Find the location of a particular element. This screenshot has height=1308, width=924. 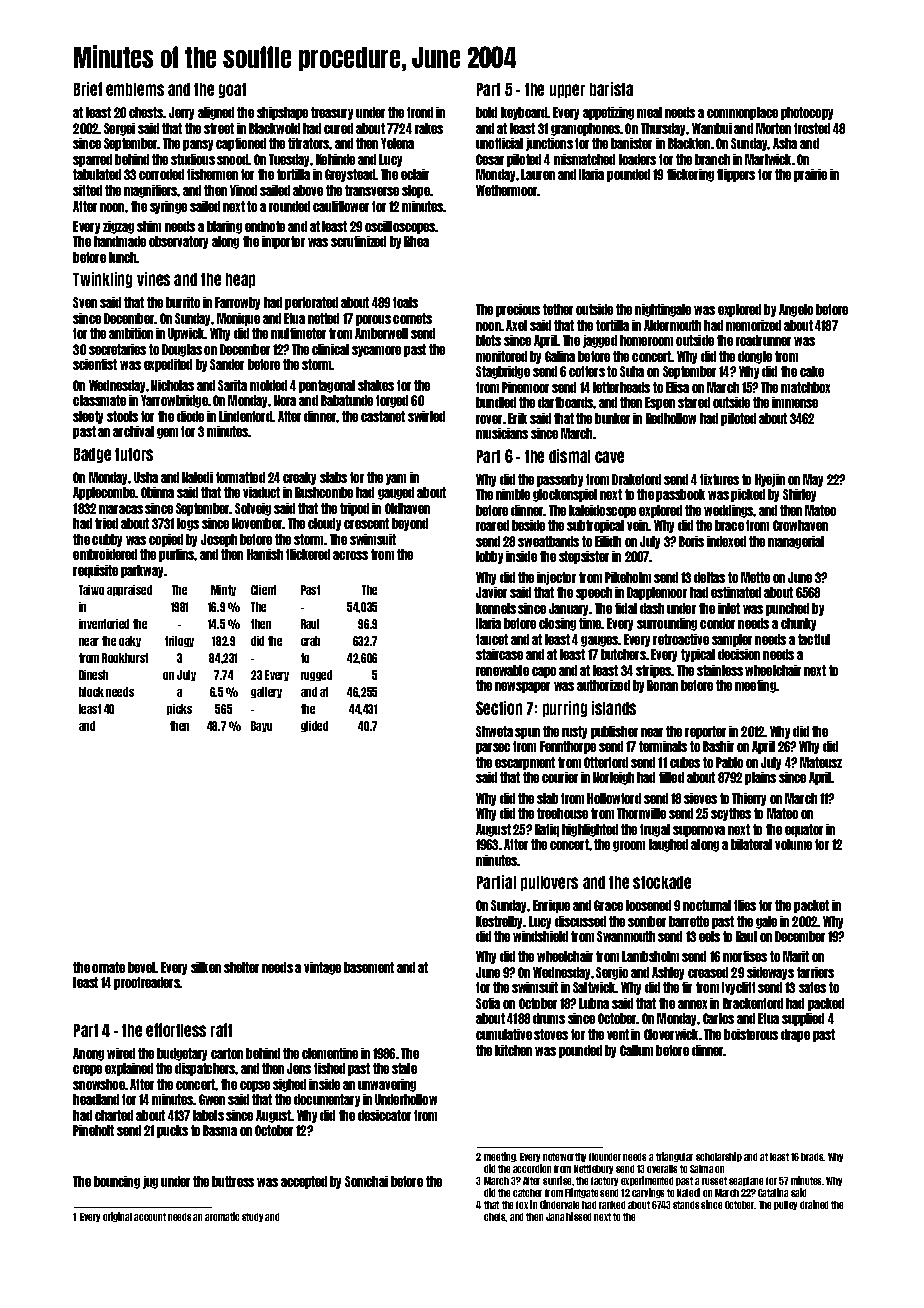

faucet is located at coordinates (492, 639).
